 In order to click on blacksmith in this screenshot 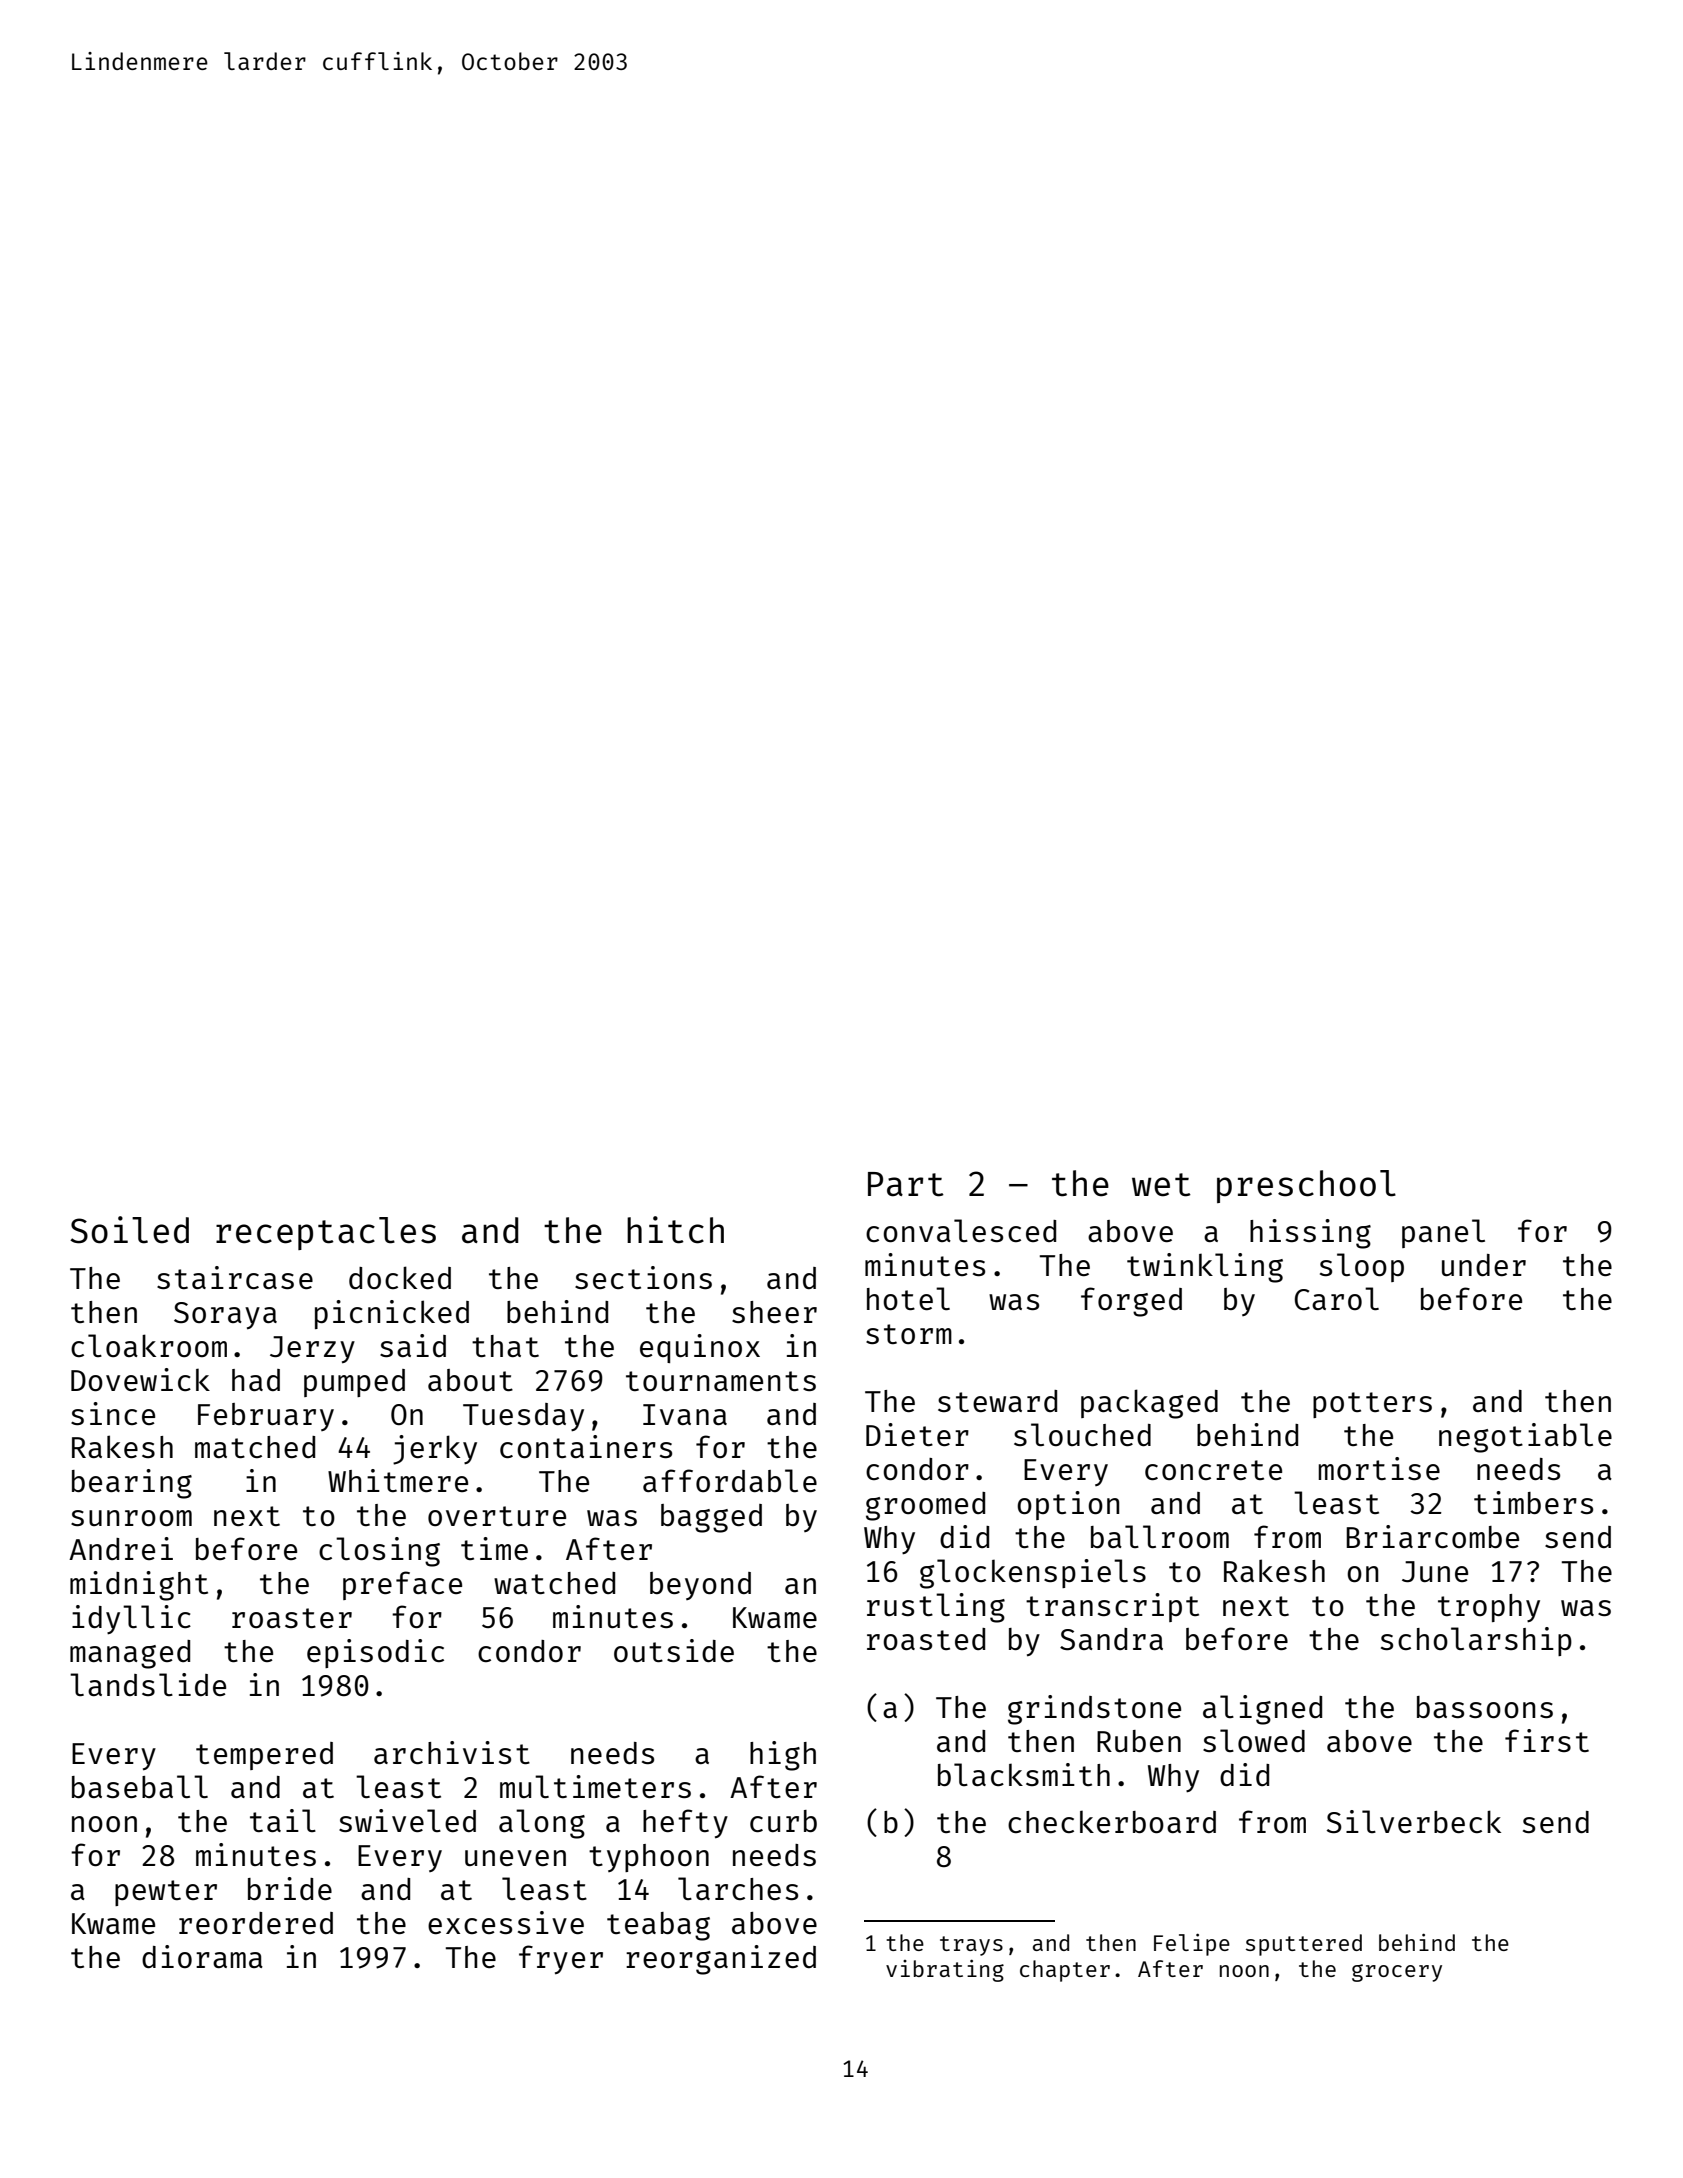, I will do `click(1024, 1774)`.
